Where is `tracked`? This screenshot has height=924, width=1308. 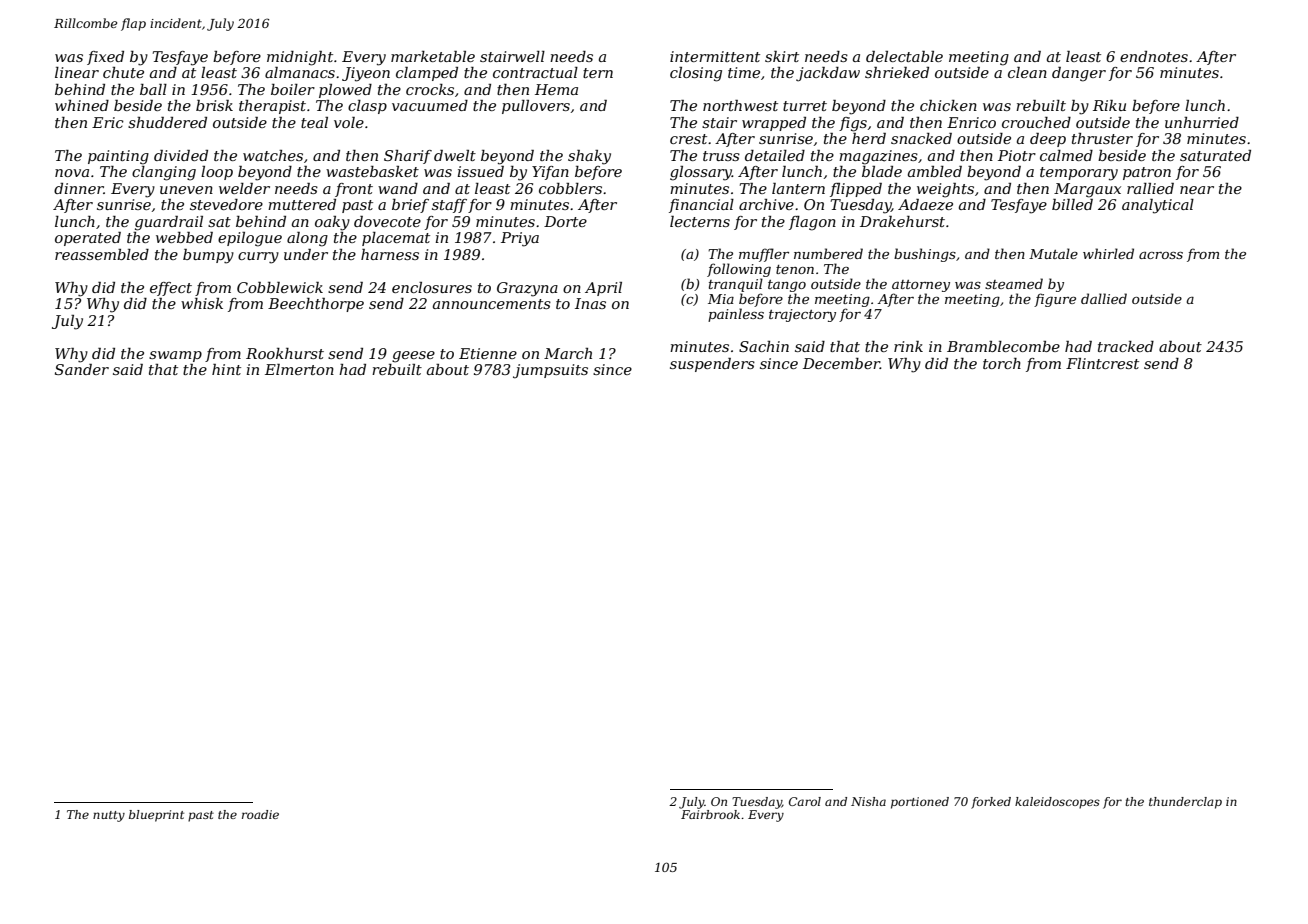 tracked is located at coordinates (1126, 346).
